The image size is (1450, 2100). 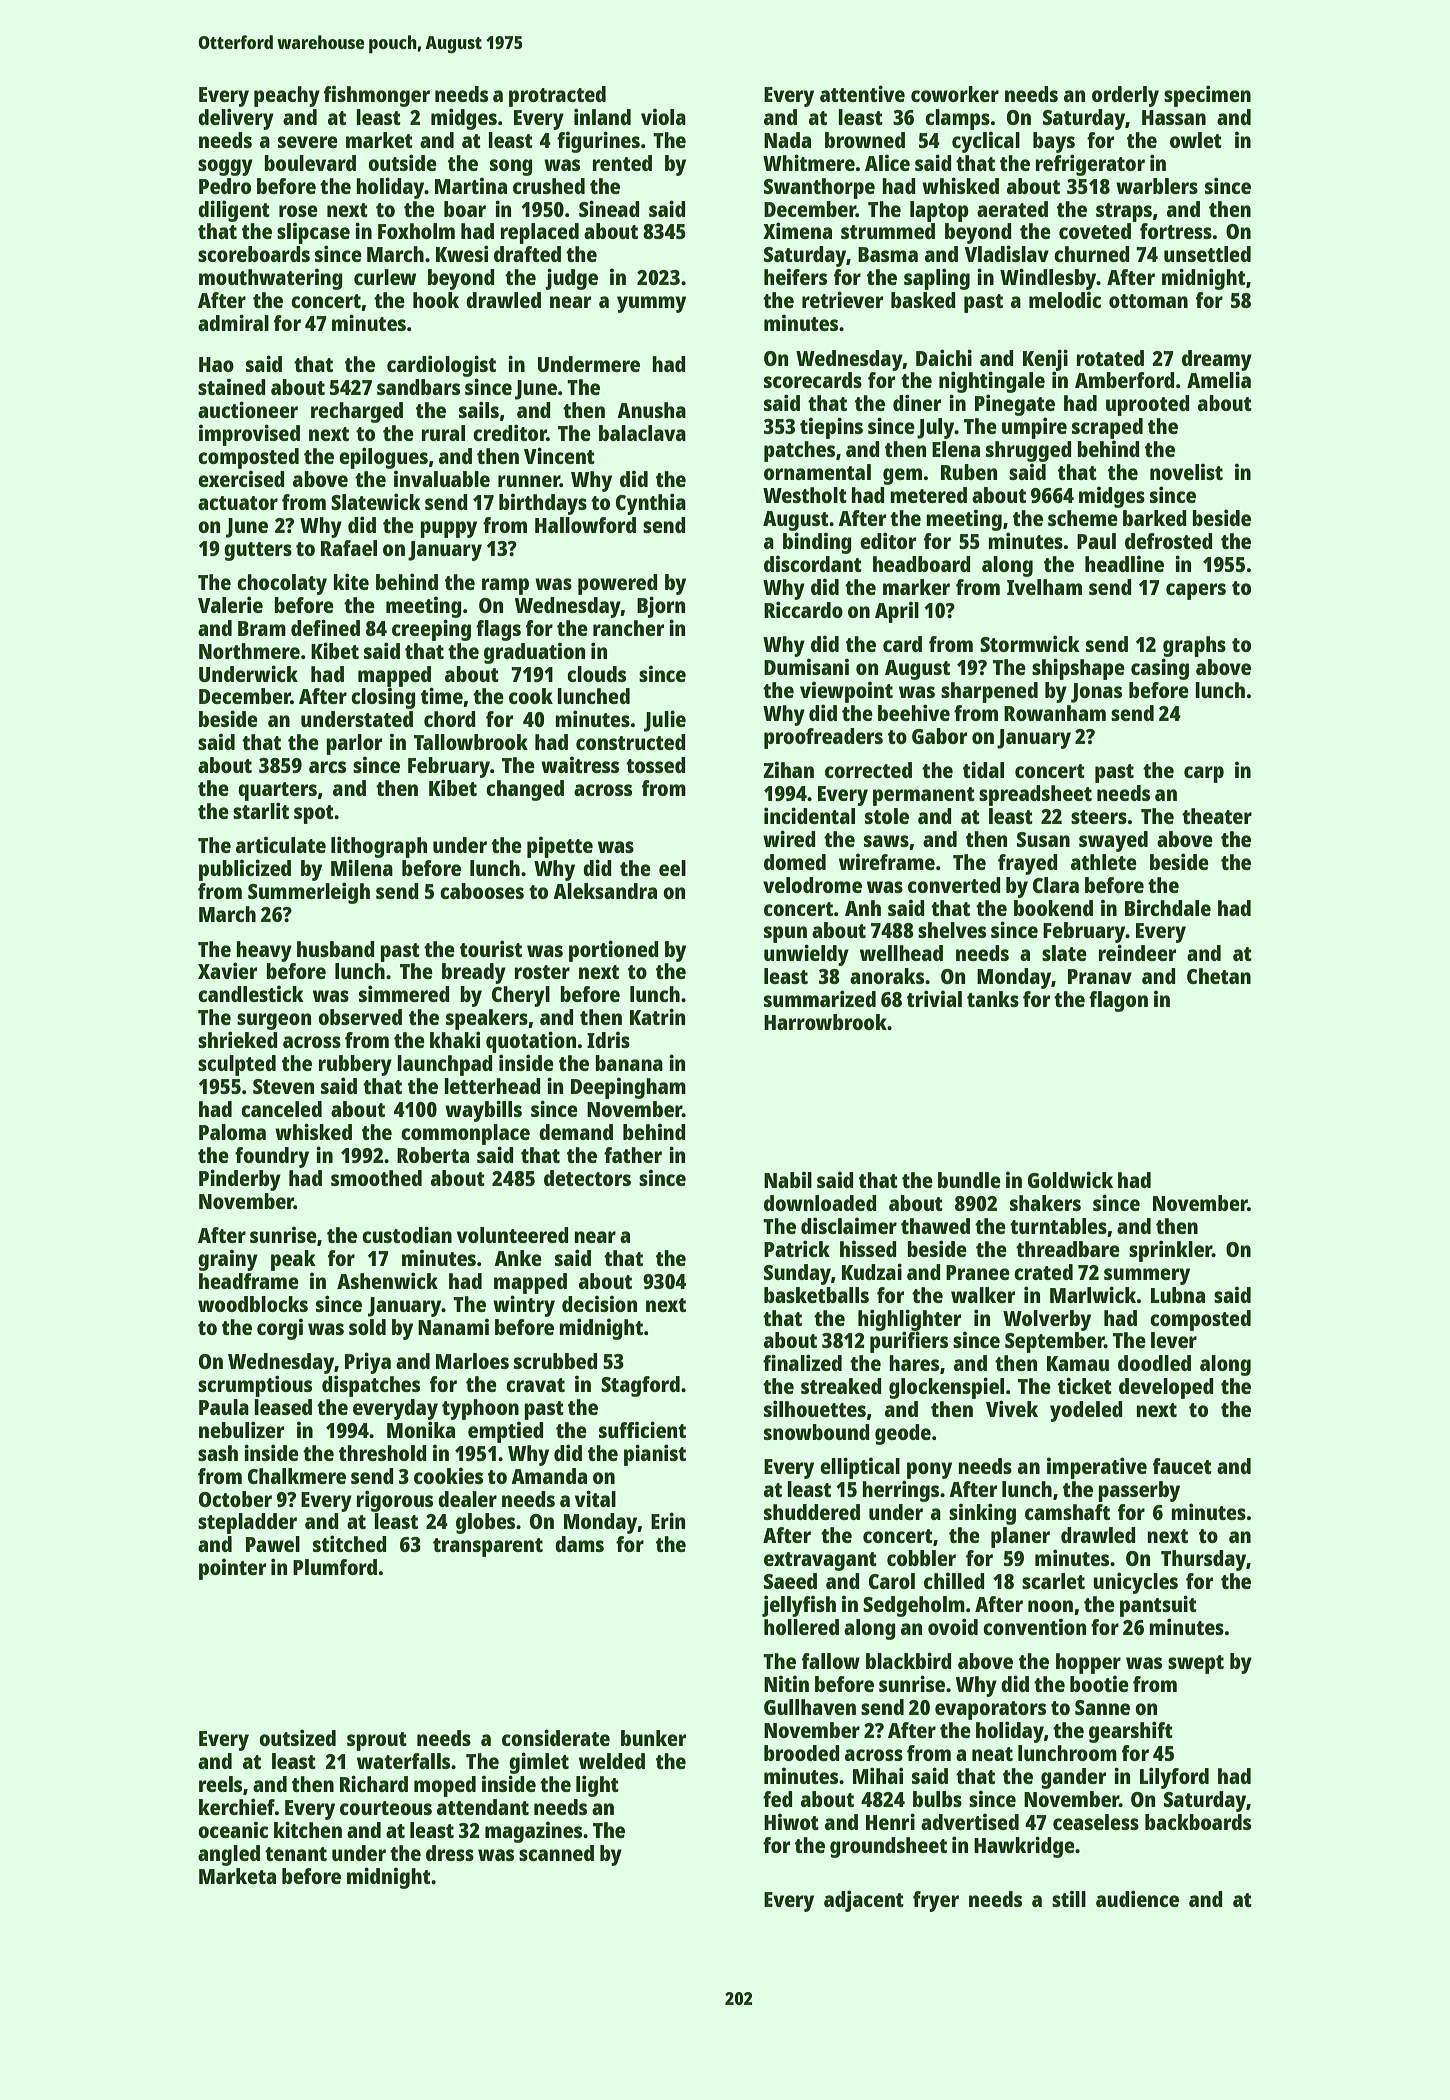 What do you see at coordinates (450, 1853) in the page?
I see `dress` at bounding box center [450, 1853].
